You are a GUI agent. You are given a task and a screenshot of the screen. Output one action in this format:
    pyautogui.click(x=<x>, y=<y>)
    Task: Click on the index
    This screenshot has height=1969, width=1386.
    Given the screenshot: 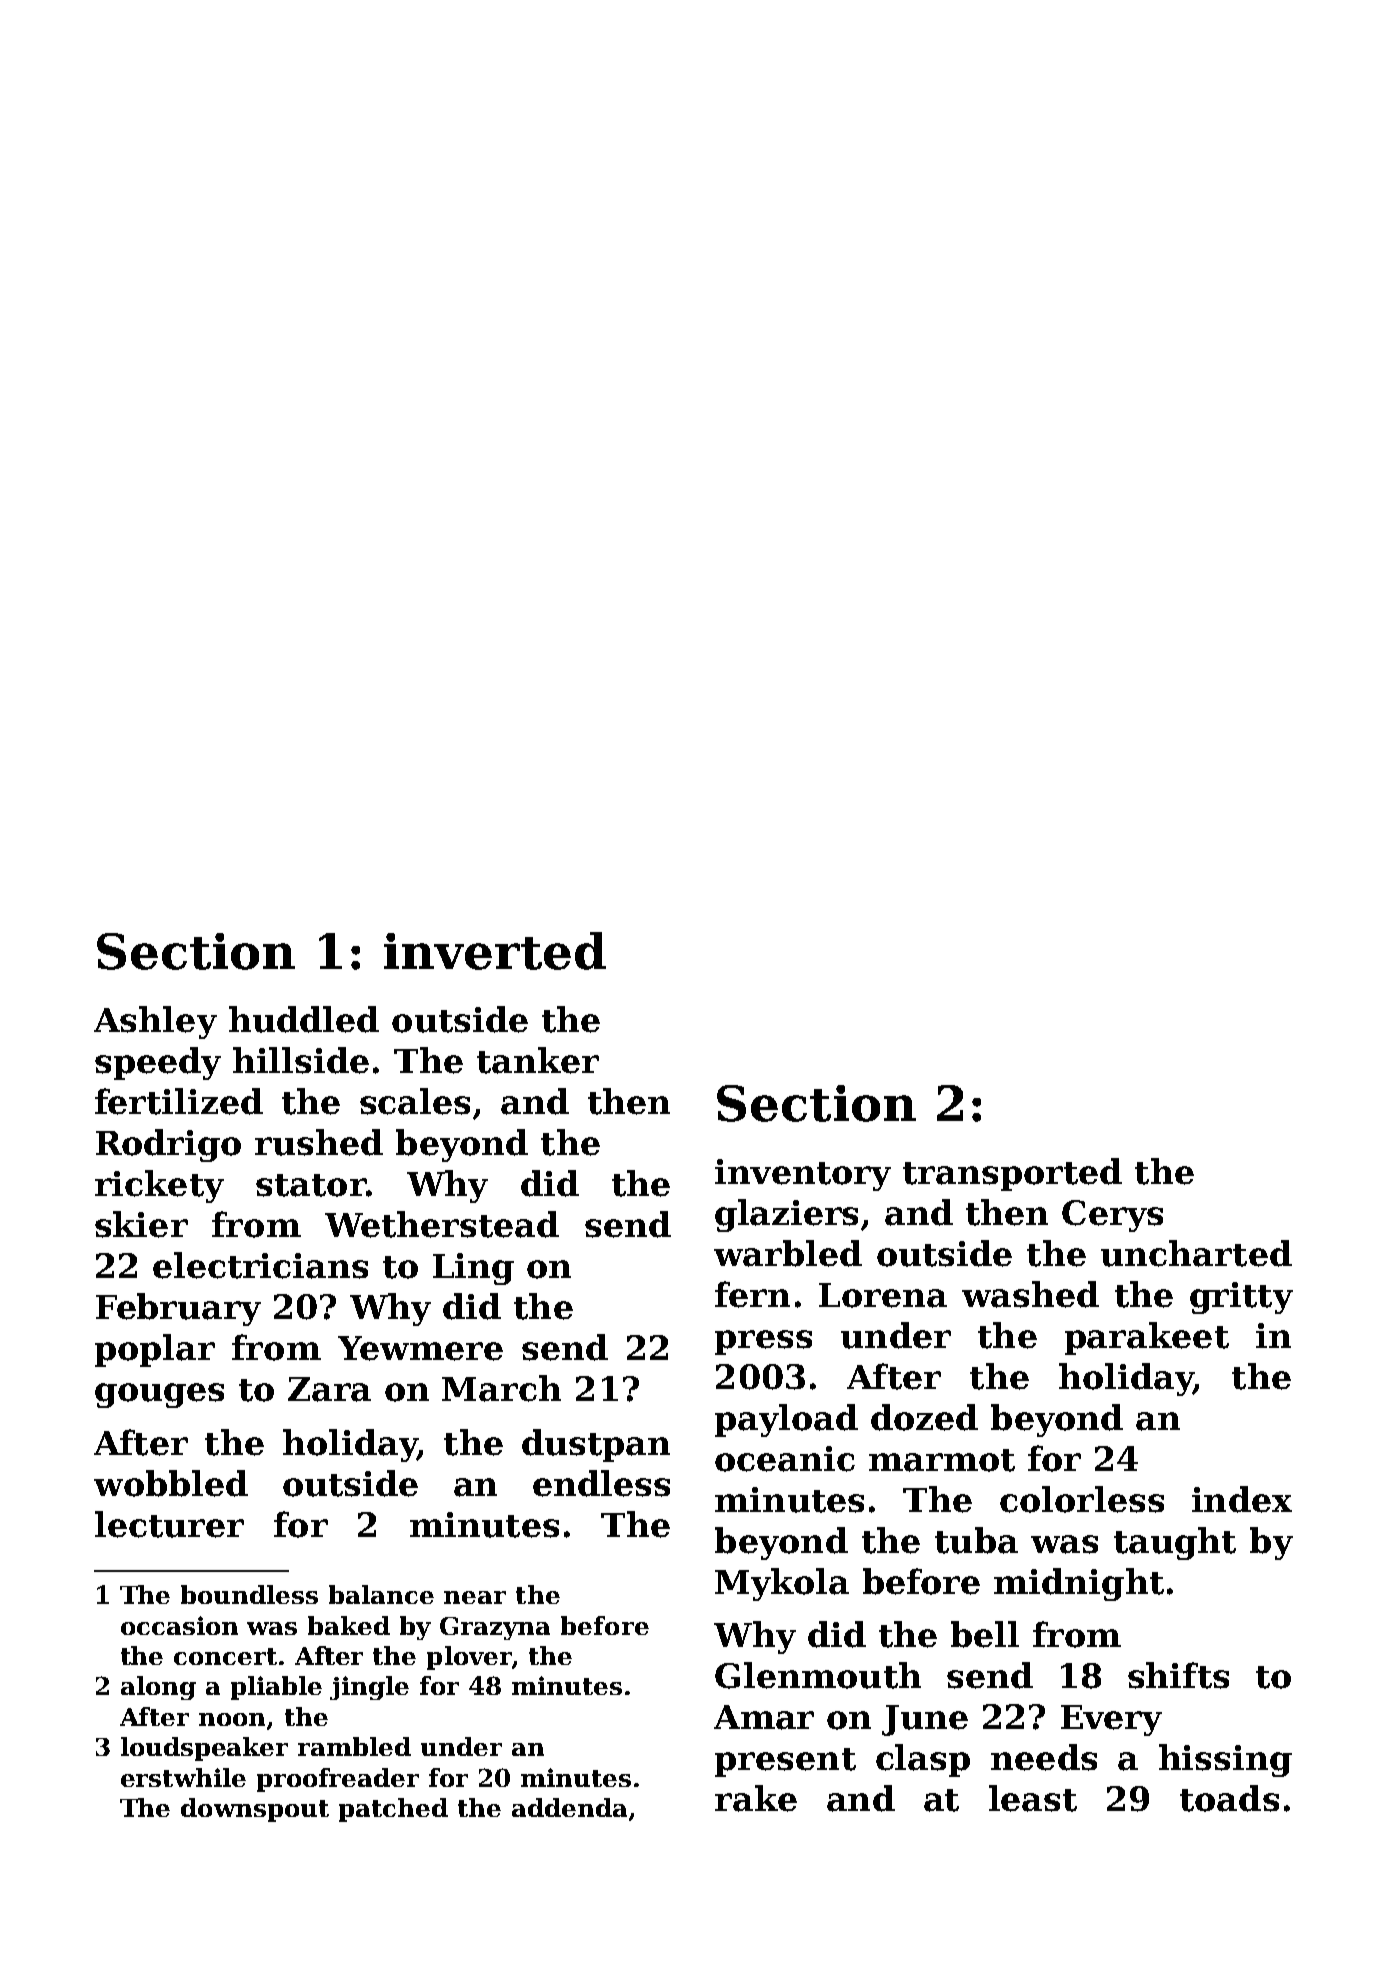 What is the action you would take?
    pyautogui.click(x=1242, y=1499)
